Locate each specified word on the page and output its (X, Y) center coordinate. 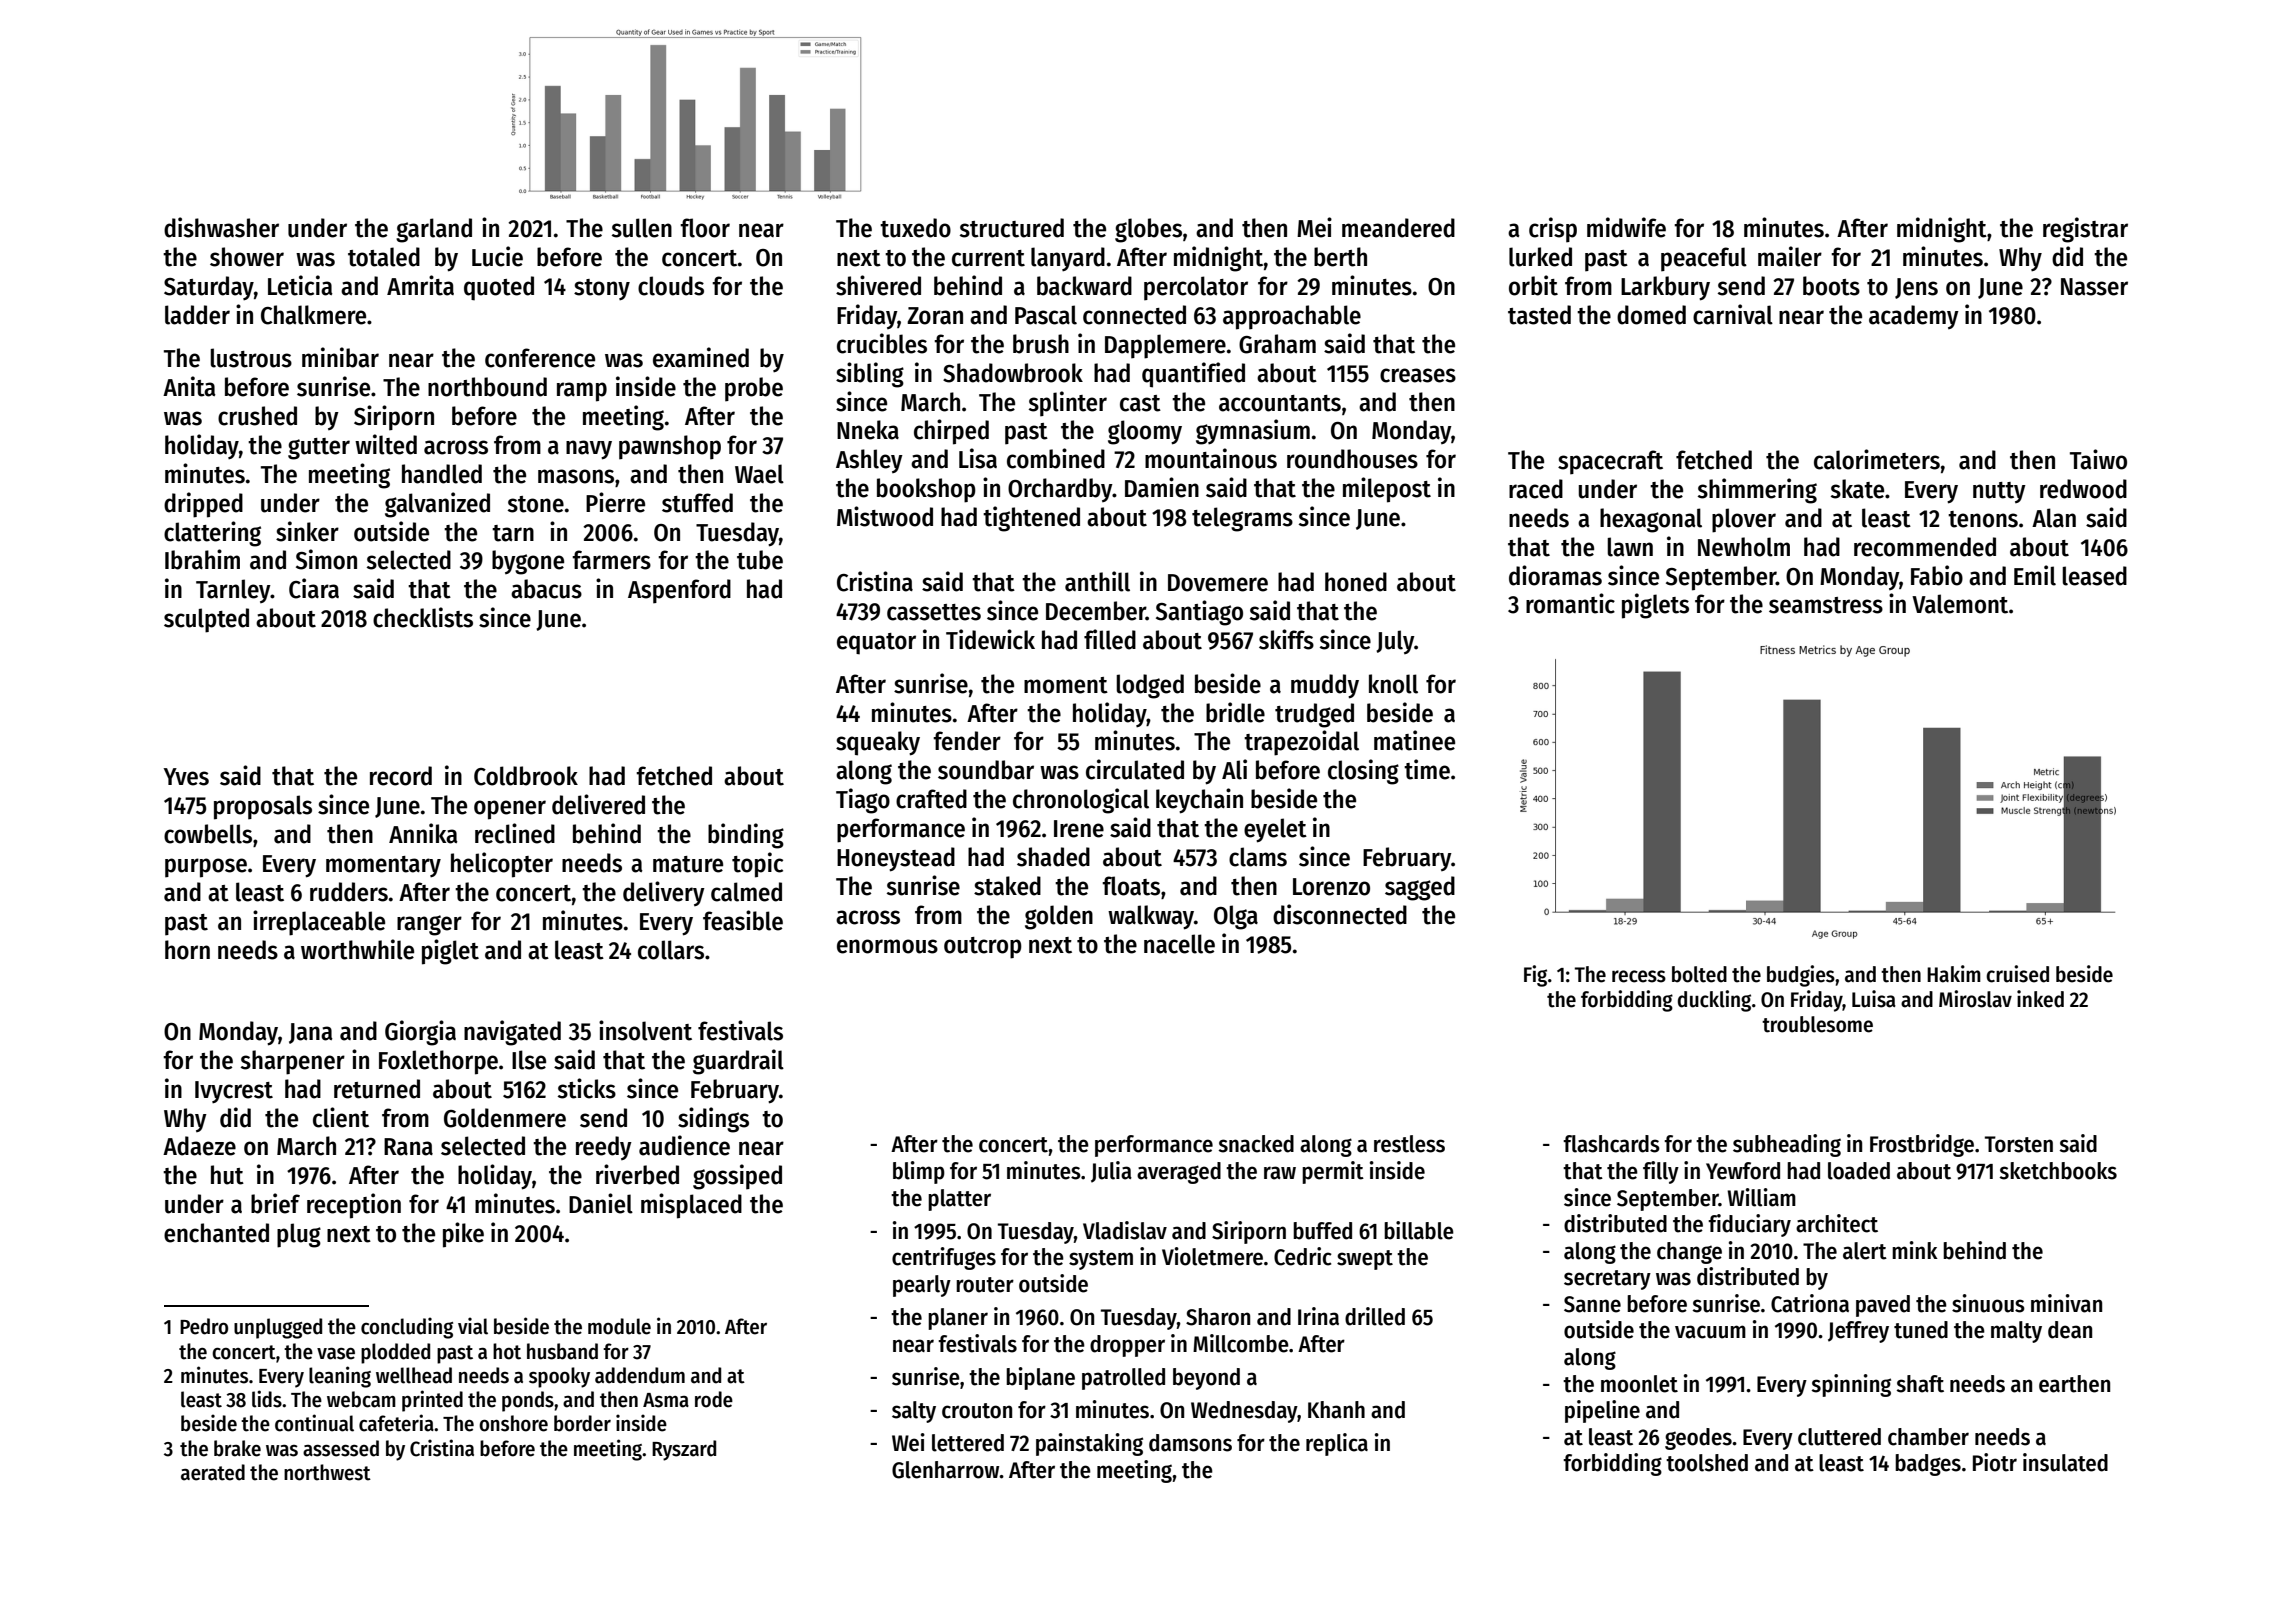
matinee (1414, 740)
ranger (429, 925)
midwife (1626, 227)
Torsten (2019, 1144)
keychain (1199, 801)
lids (267, 1399)
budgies (1801, 976)
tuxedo (915, 228)
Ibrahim (202, 559)
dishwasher (221, 227)
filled (1110, 639)
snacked (1256, 1144)
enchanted (216, 1233)
